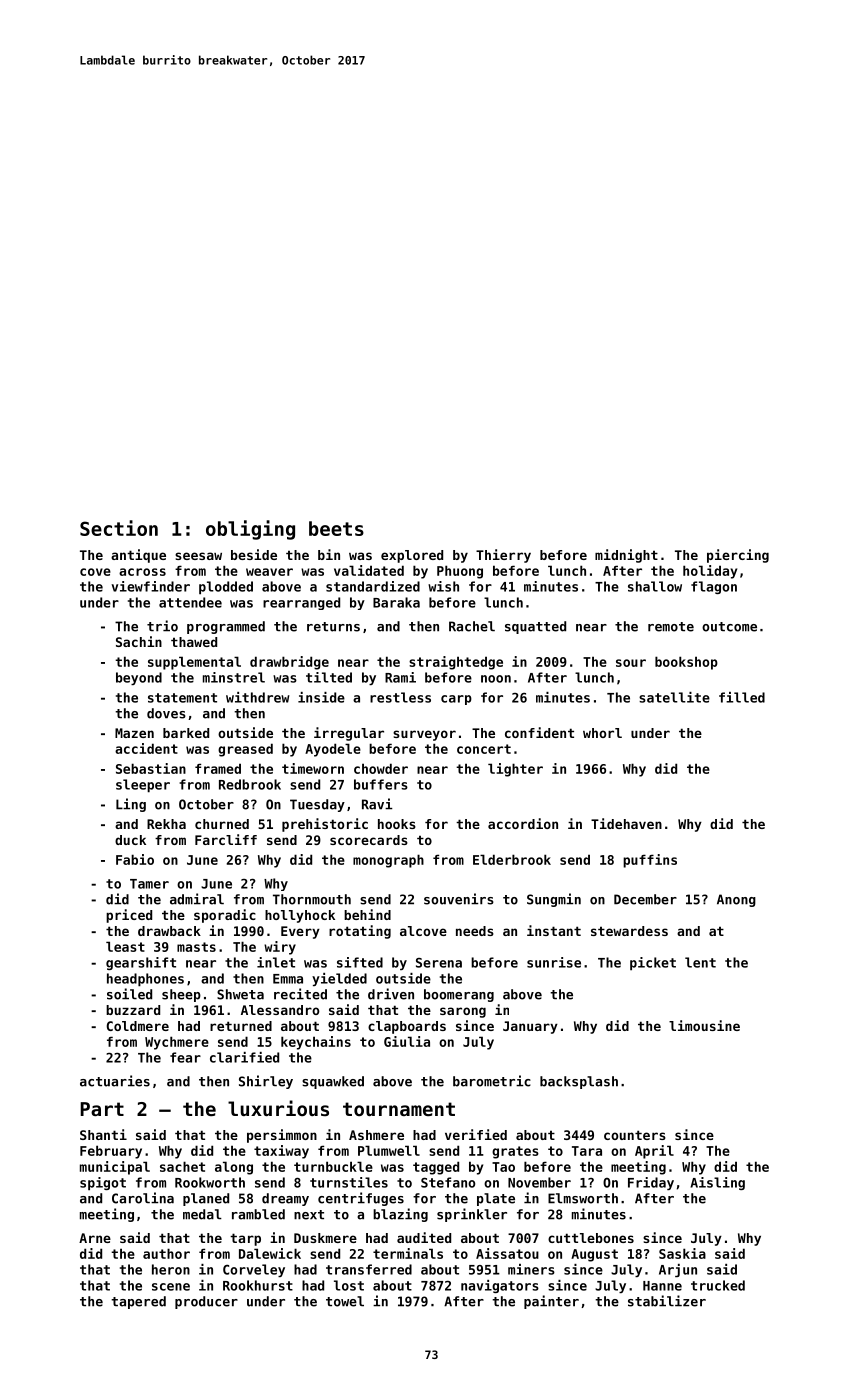 The height and width of the screenshot is (1400, 849). I want to click on Thornmouth, so click(312, 899).
